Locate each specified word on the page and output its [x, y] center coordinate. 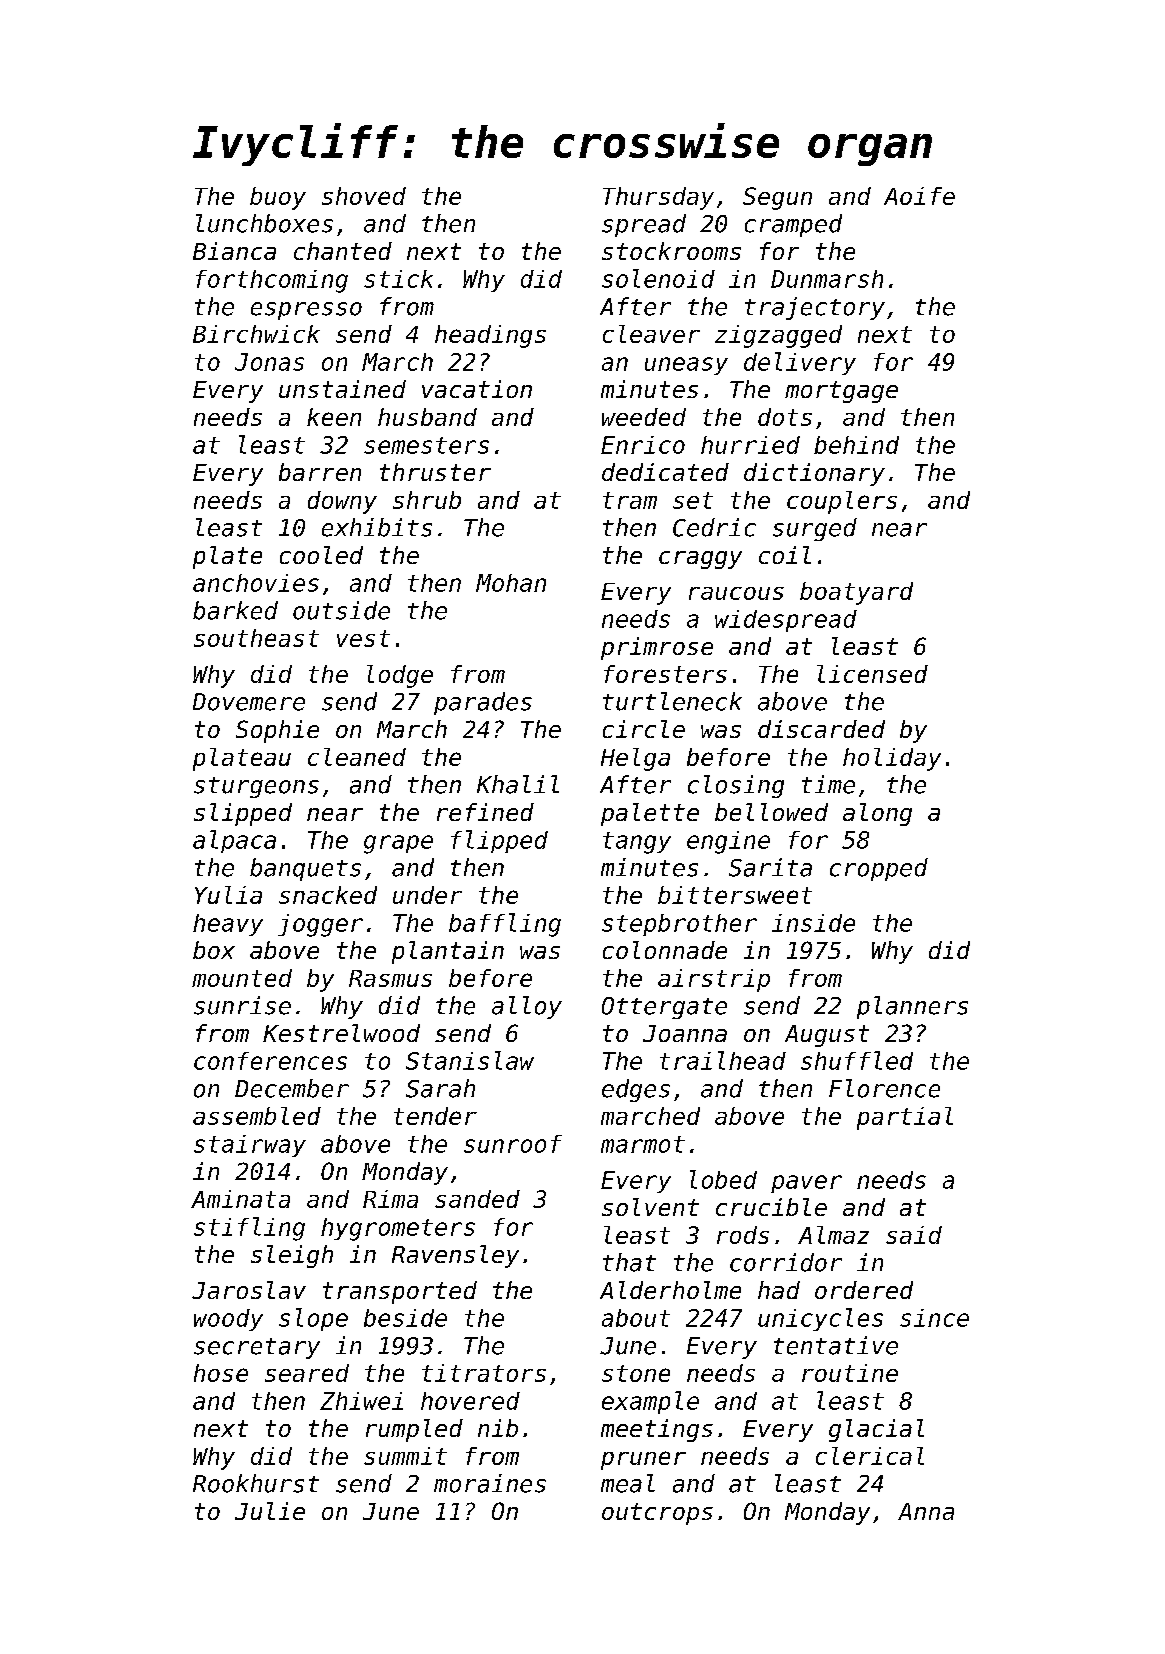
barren [320, 472]
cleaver [651, 334]
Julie [270, 1511]
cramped [793, 225]
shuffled [857, 1060]
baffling [505, 925]
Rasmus [390, 978]
